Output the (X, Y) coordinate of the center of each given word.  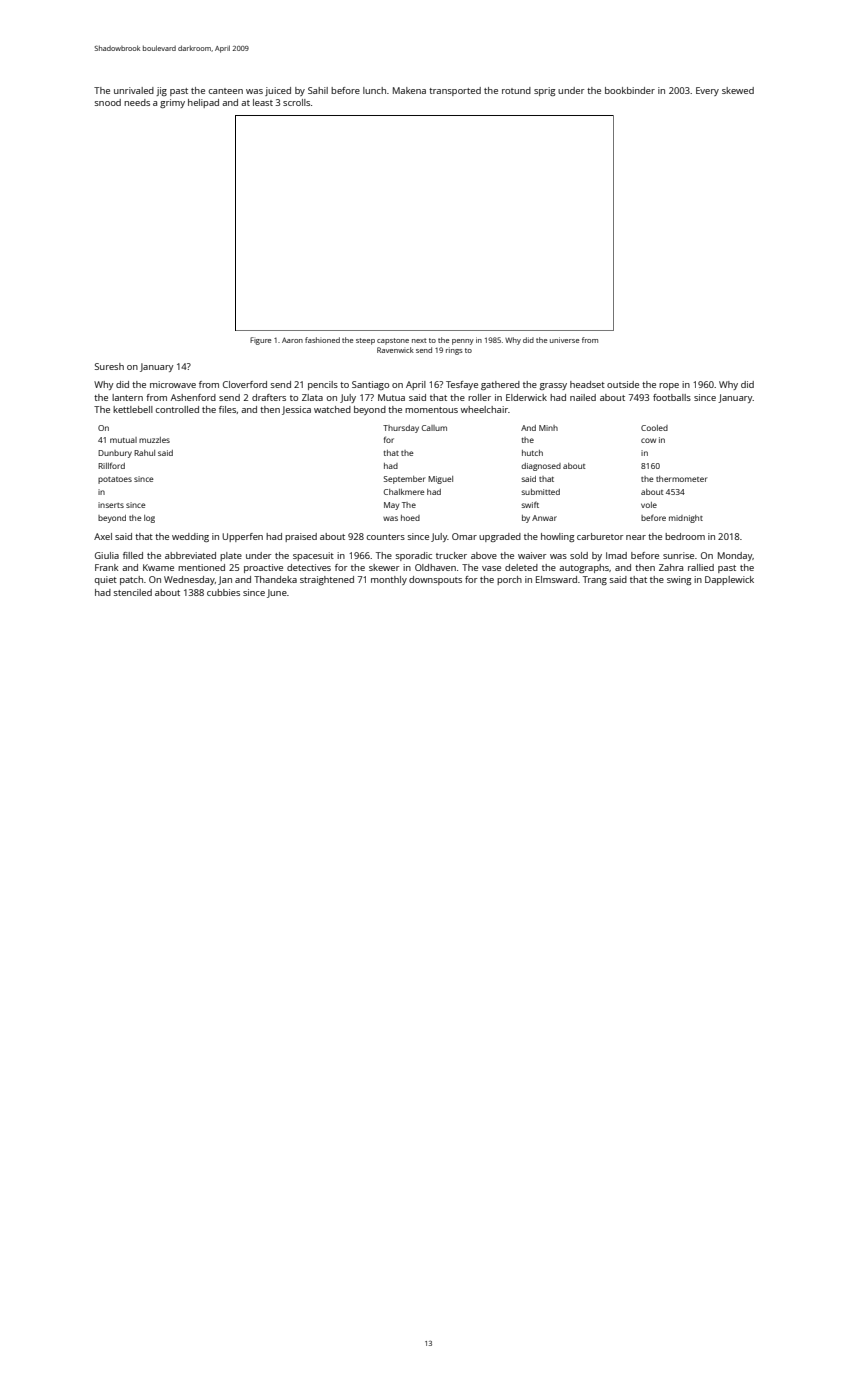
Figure (261, 341)
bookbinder (630, 90)
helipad (203, 103)
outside (623, 384)
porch (509, 580)
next (419, 340)
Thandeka (275, 579)
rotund (516, 90)
